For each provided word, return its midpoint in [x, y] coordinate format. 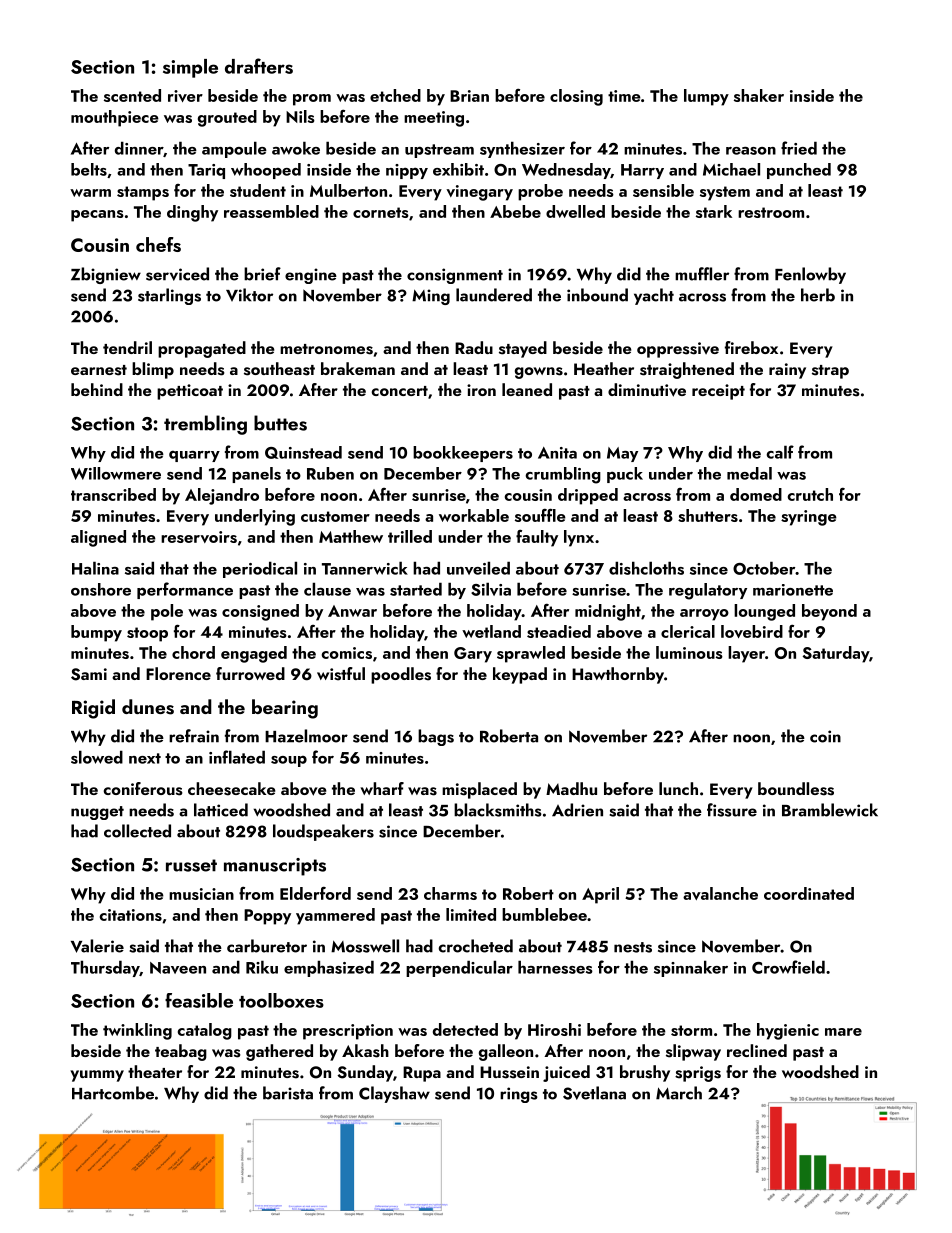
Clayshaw [394, 1094]
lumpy [706, 97]
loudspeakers [323, 832]
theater [155, 1071]
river [185, 96]
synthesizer [522, 149]
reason [751, 151]
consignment [455, 276]
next [145, 758]
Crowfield [788, 967]
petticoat [190, 392]
